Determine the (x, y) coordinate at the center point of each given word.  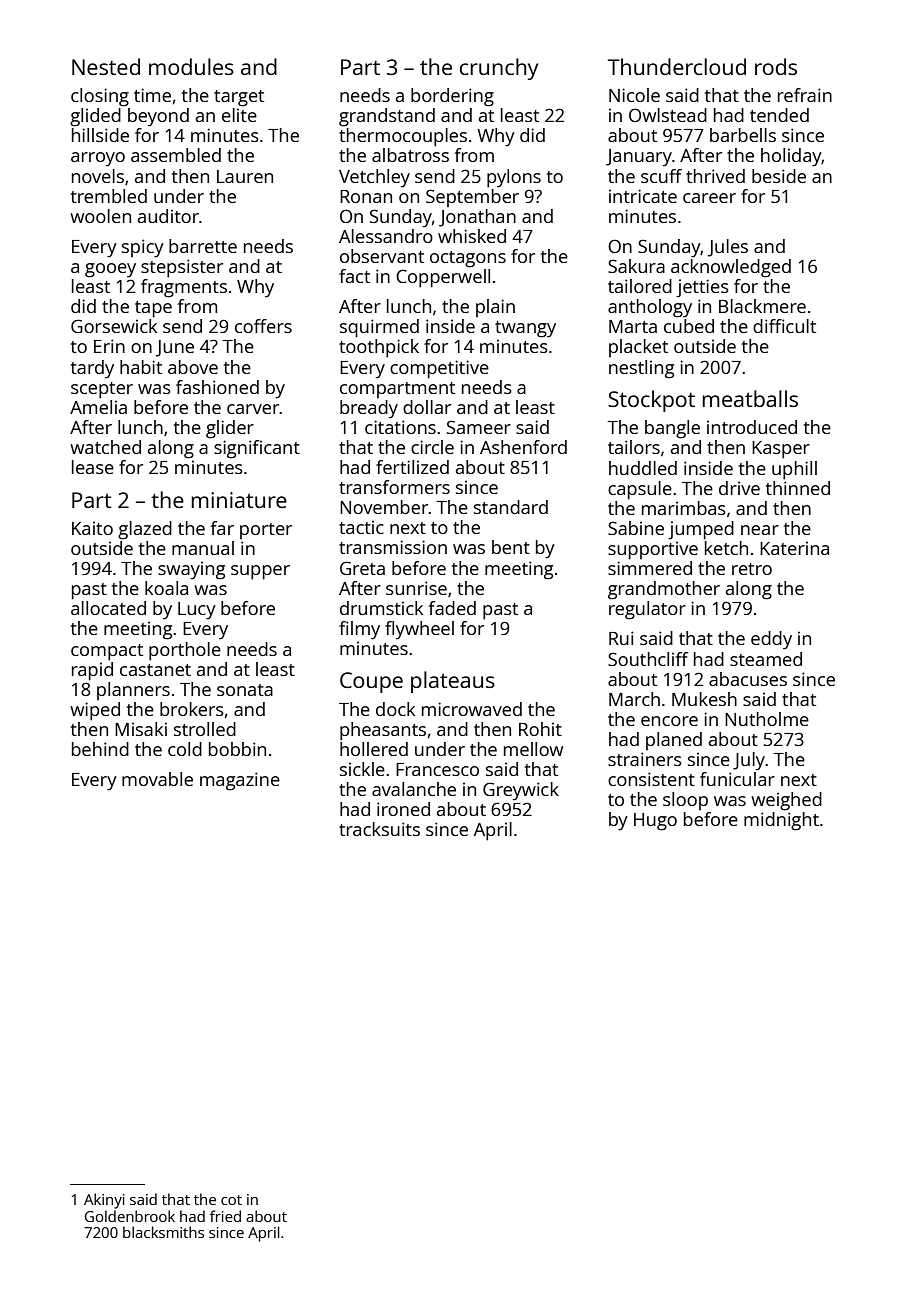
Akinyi (104, 1201)
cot (231, 1200)
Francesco (437, 769)
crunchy (499, 69)
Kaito (92, 528)
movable (157, 779)
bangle (672, 429)
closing (100, 97)
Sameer (479, 427)
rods (776, 66)
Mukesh (704, 699)
